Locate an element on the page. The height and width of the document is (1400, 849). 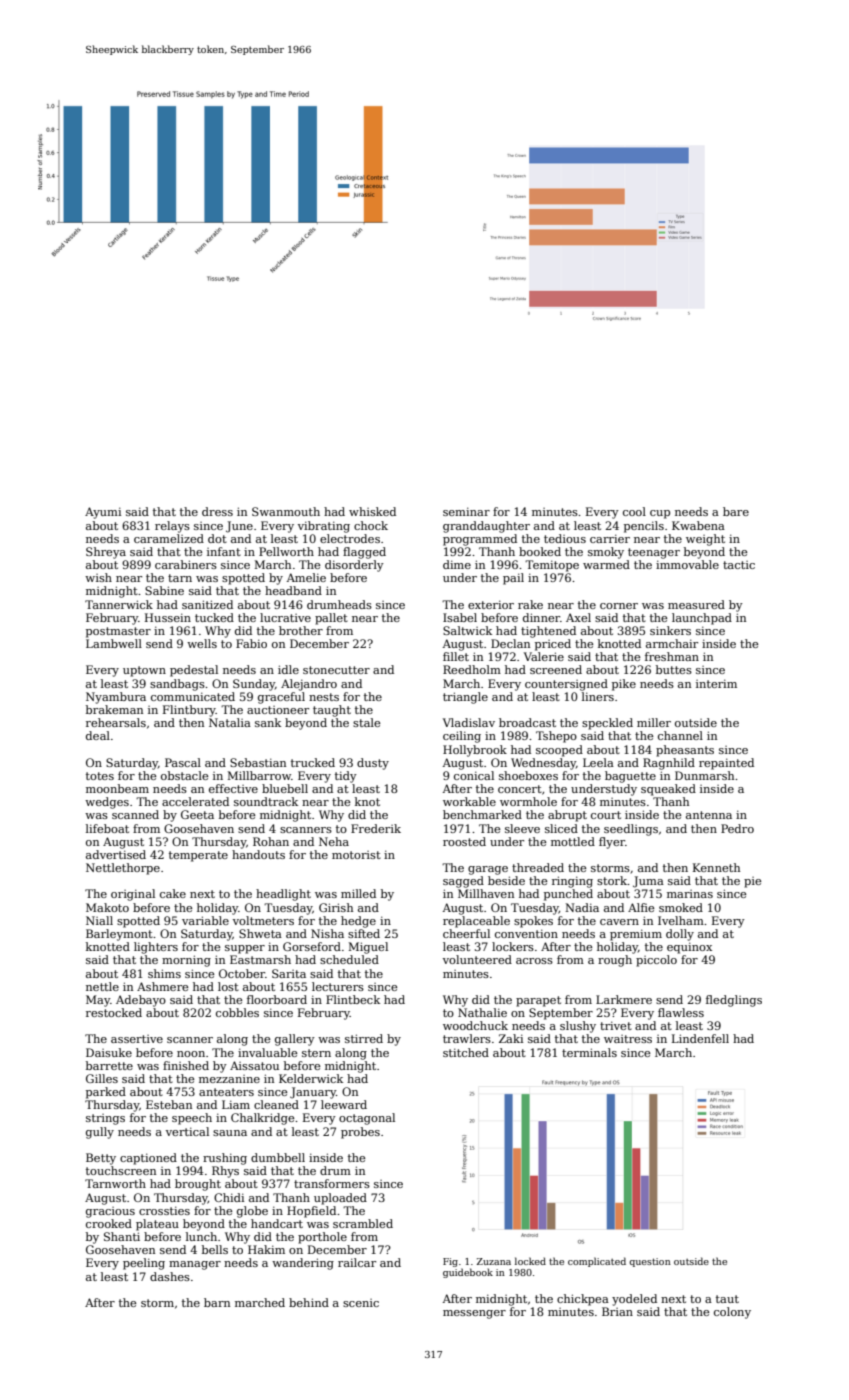
dime is located at coordinates (457, 564).
